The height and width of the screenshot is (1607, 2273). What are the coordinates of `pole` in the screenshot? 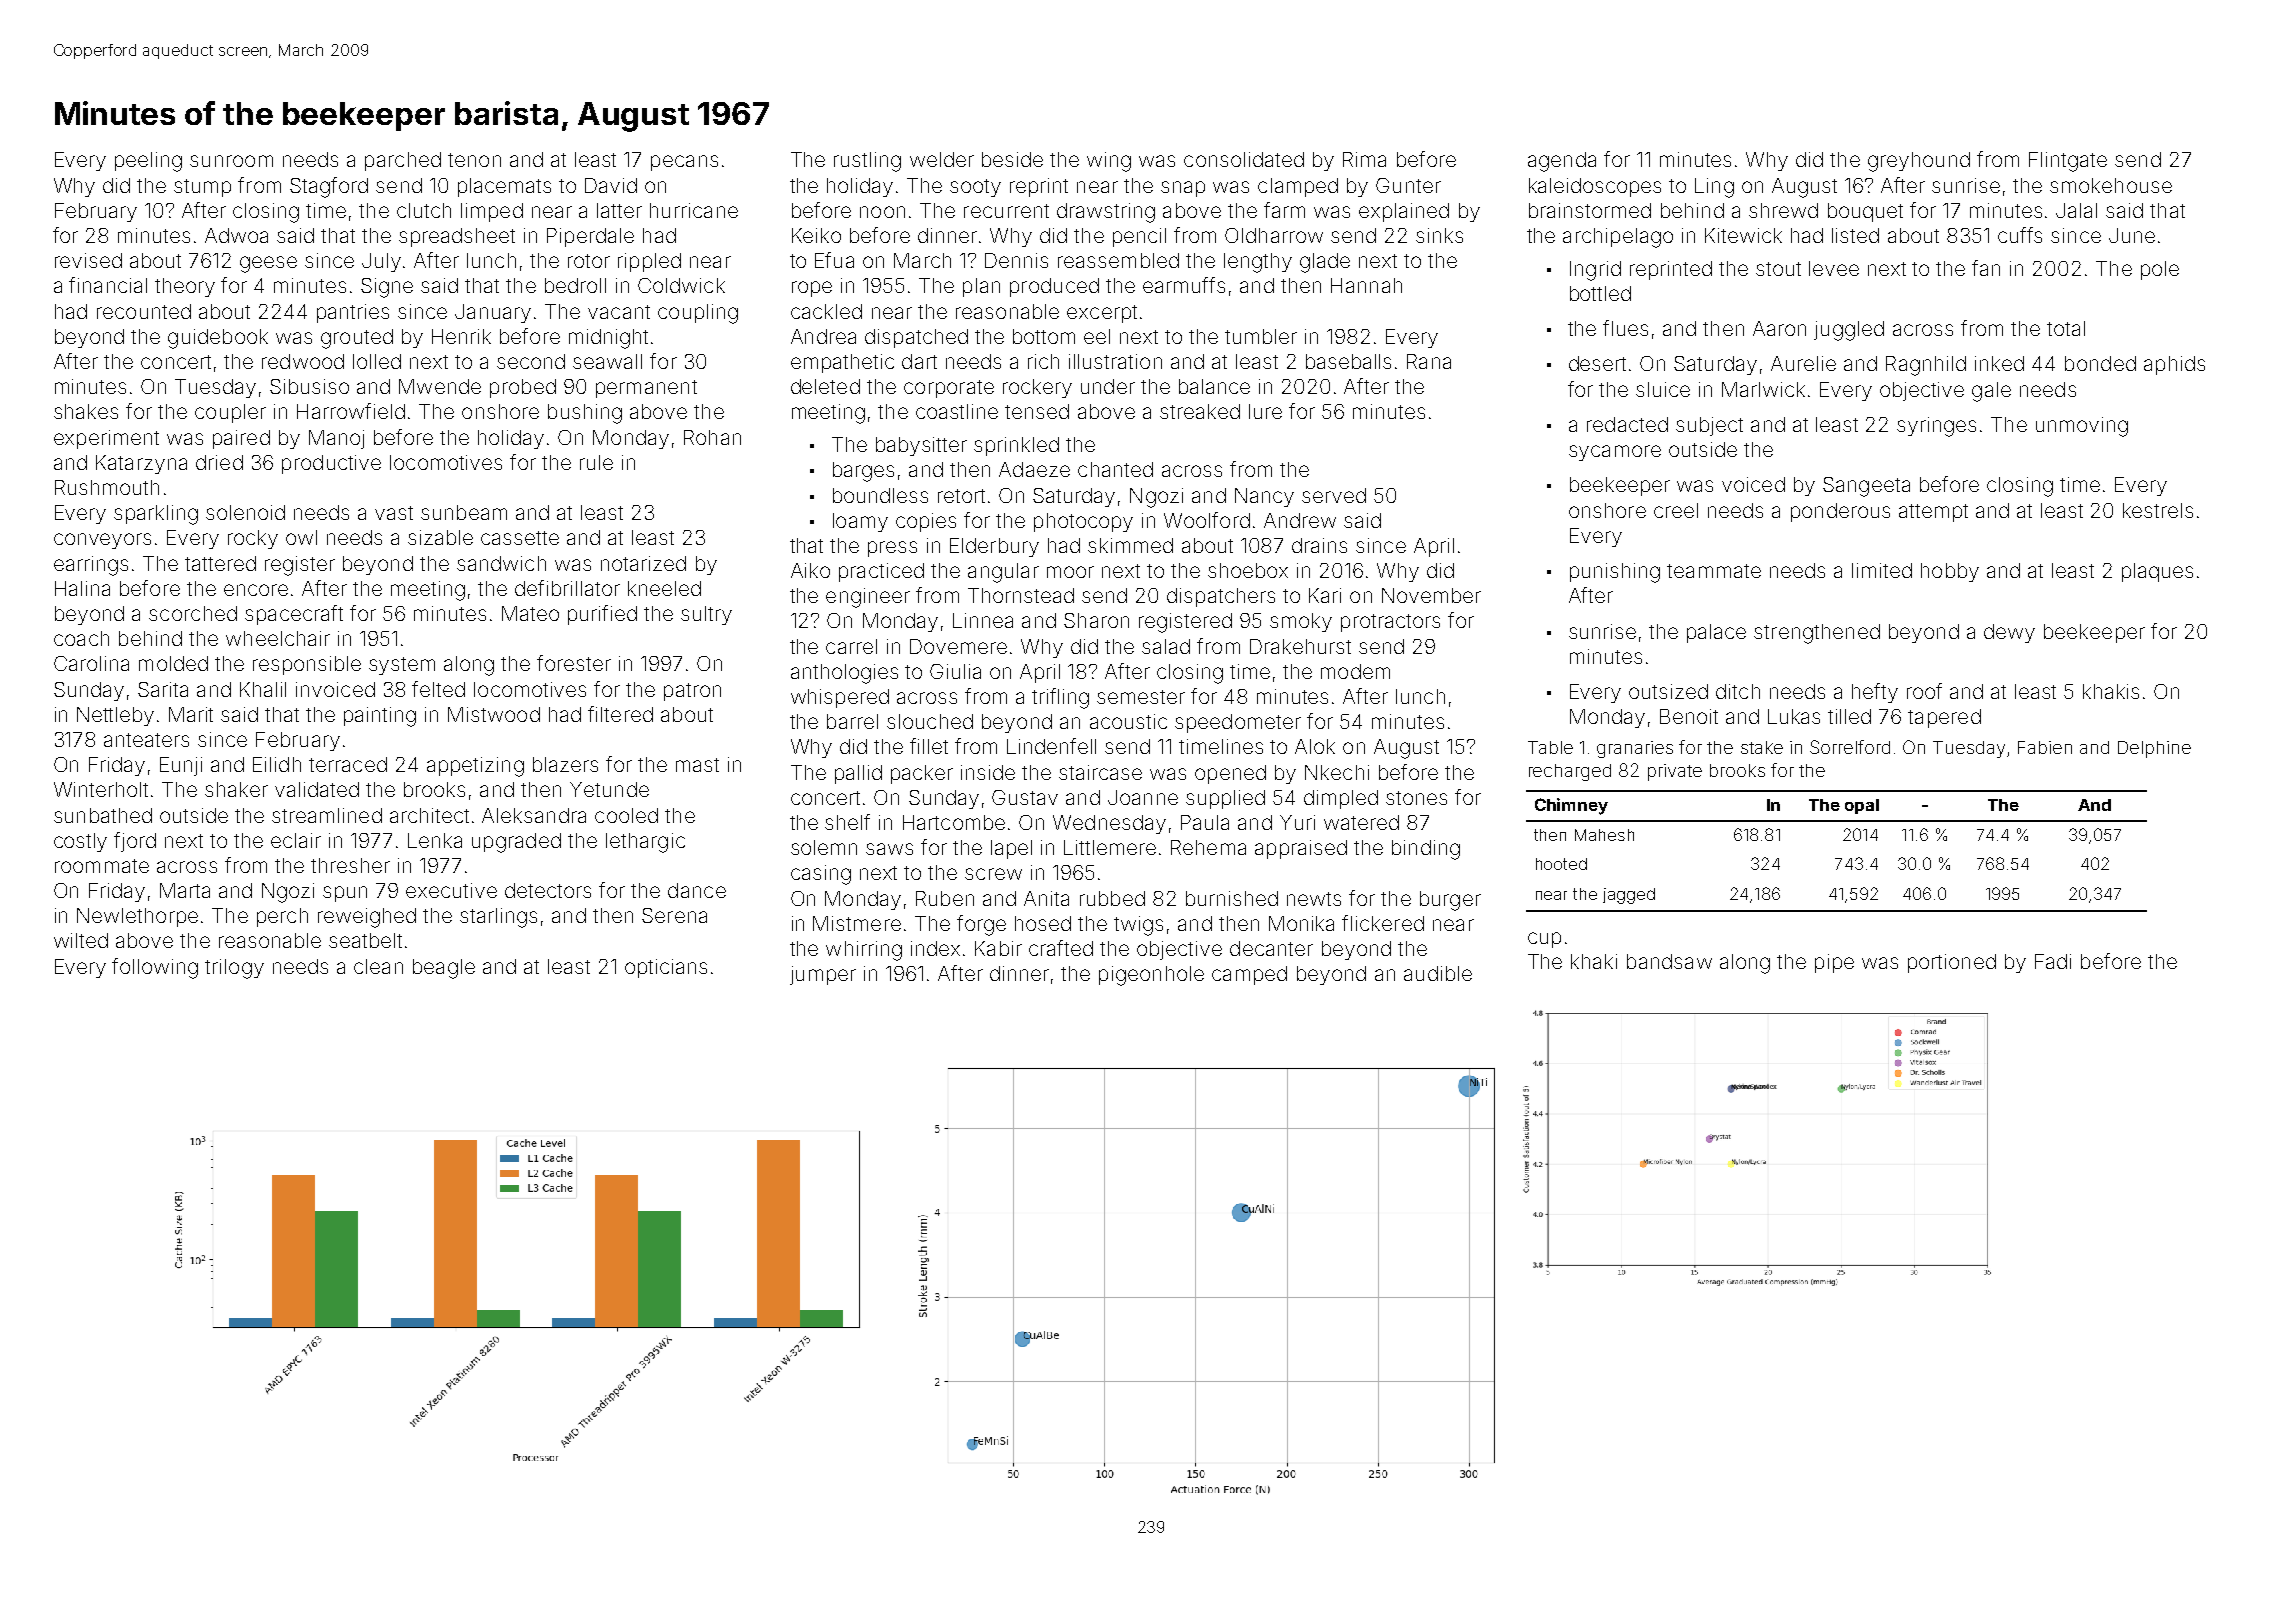 It's located at (2160, 270).
